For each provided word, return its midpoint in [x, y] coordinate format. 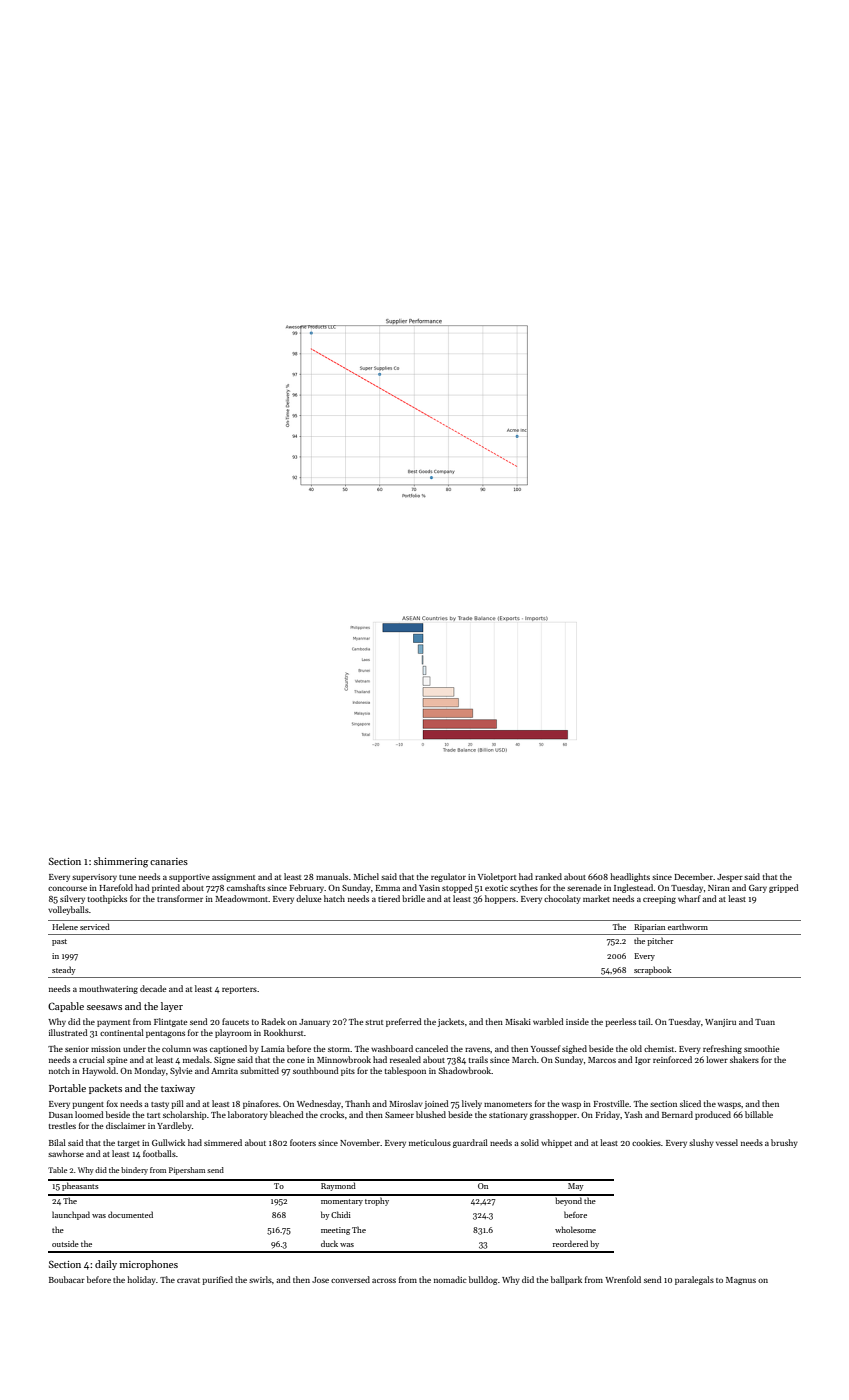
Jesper [730, 878]
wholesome [575, 1229]
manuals [332, 876]
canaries [169, 861]
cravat [188, 1280]
